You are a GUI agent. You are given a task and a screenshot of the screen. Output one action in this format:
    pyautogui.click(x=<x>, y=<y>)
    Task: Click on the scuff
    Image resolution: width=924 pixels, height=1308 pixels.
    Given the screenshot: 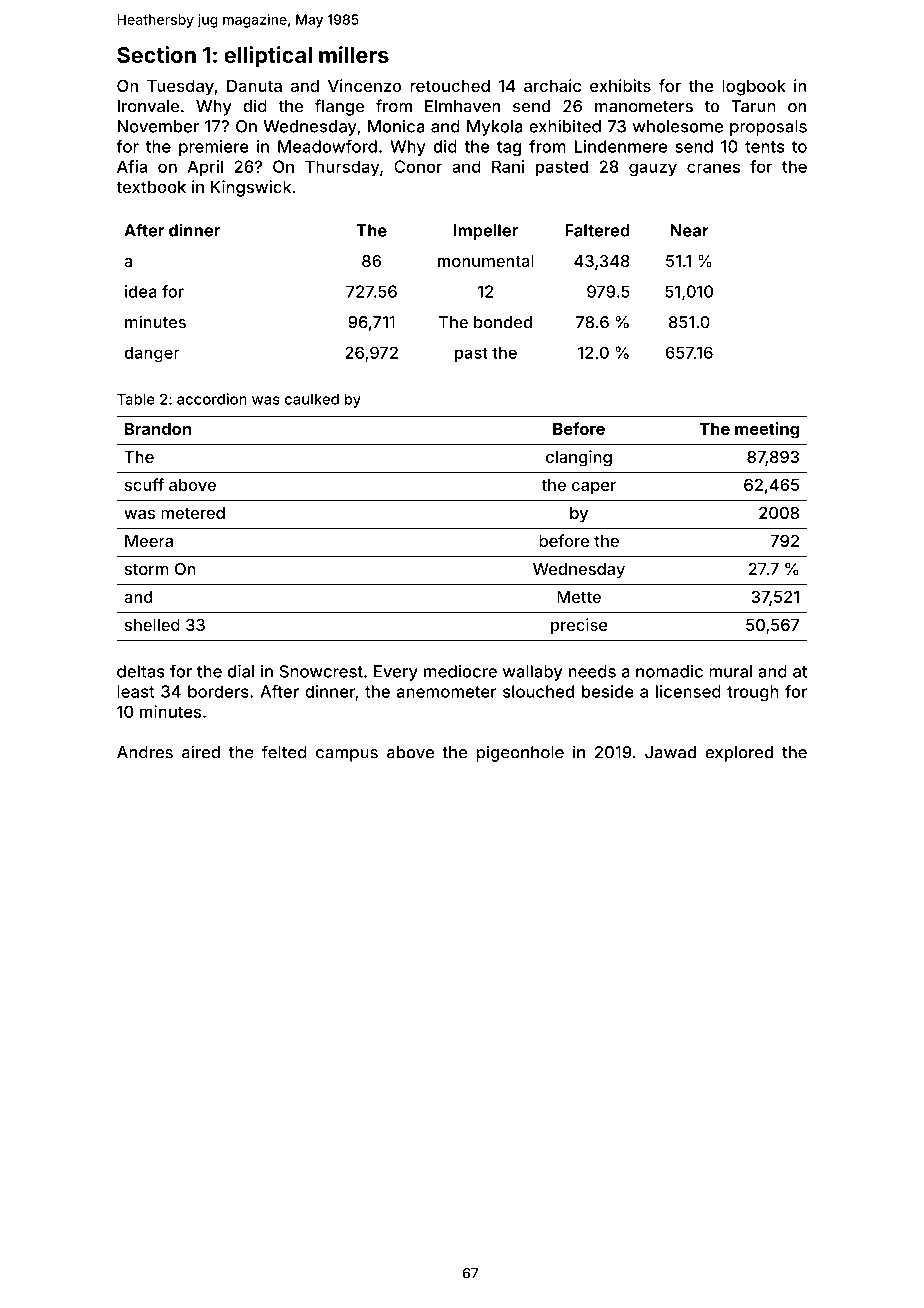 What is the action you would take?
    pyautogui.click(x=144, y=484)
